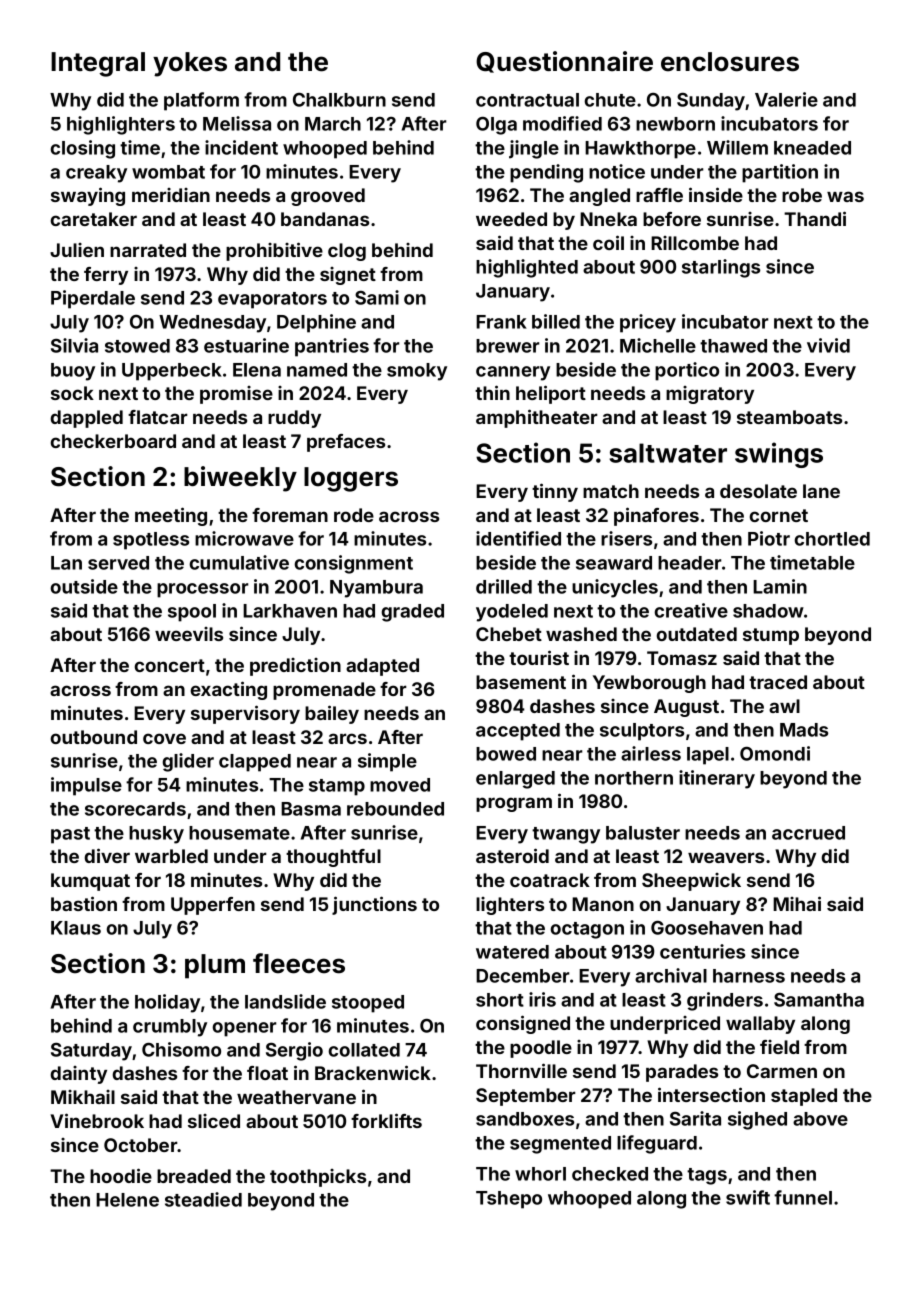  What do you see at coordinates (518, 538) in the image?
I see `identified` at bounding box center [518, 538].
